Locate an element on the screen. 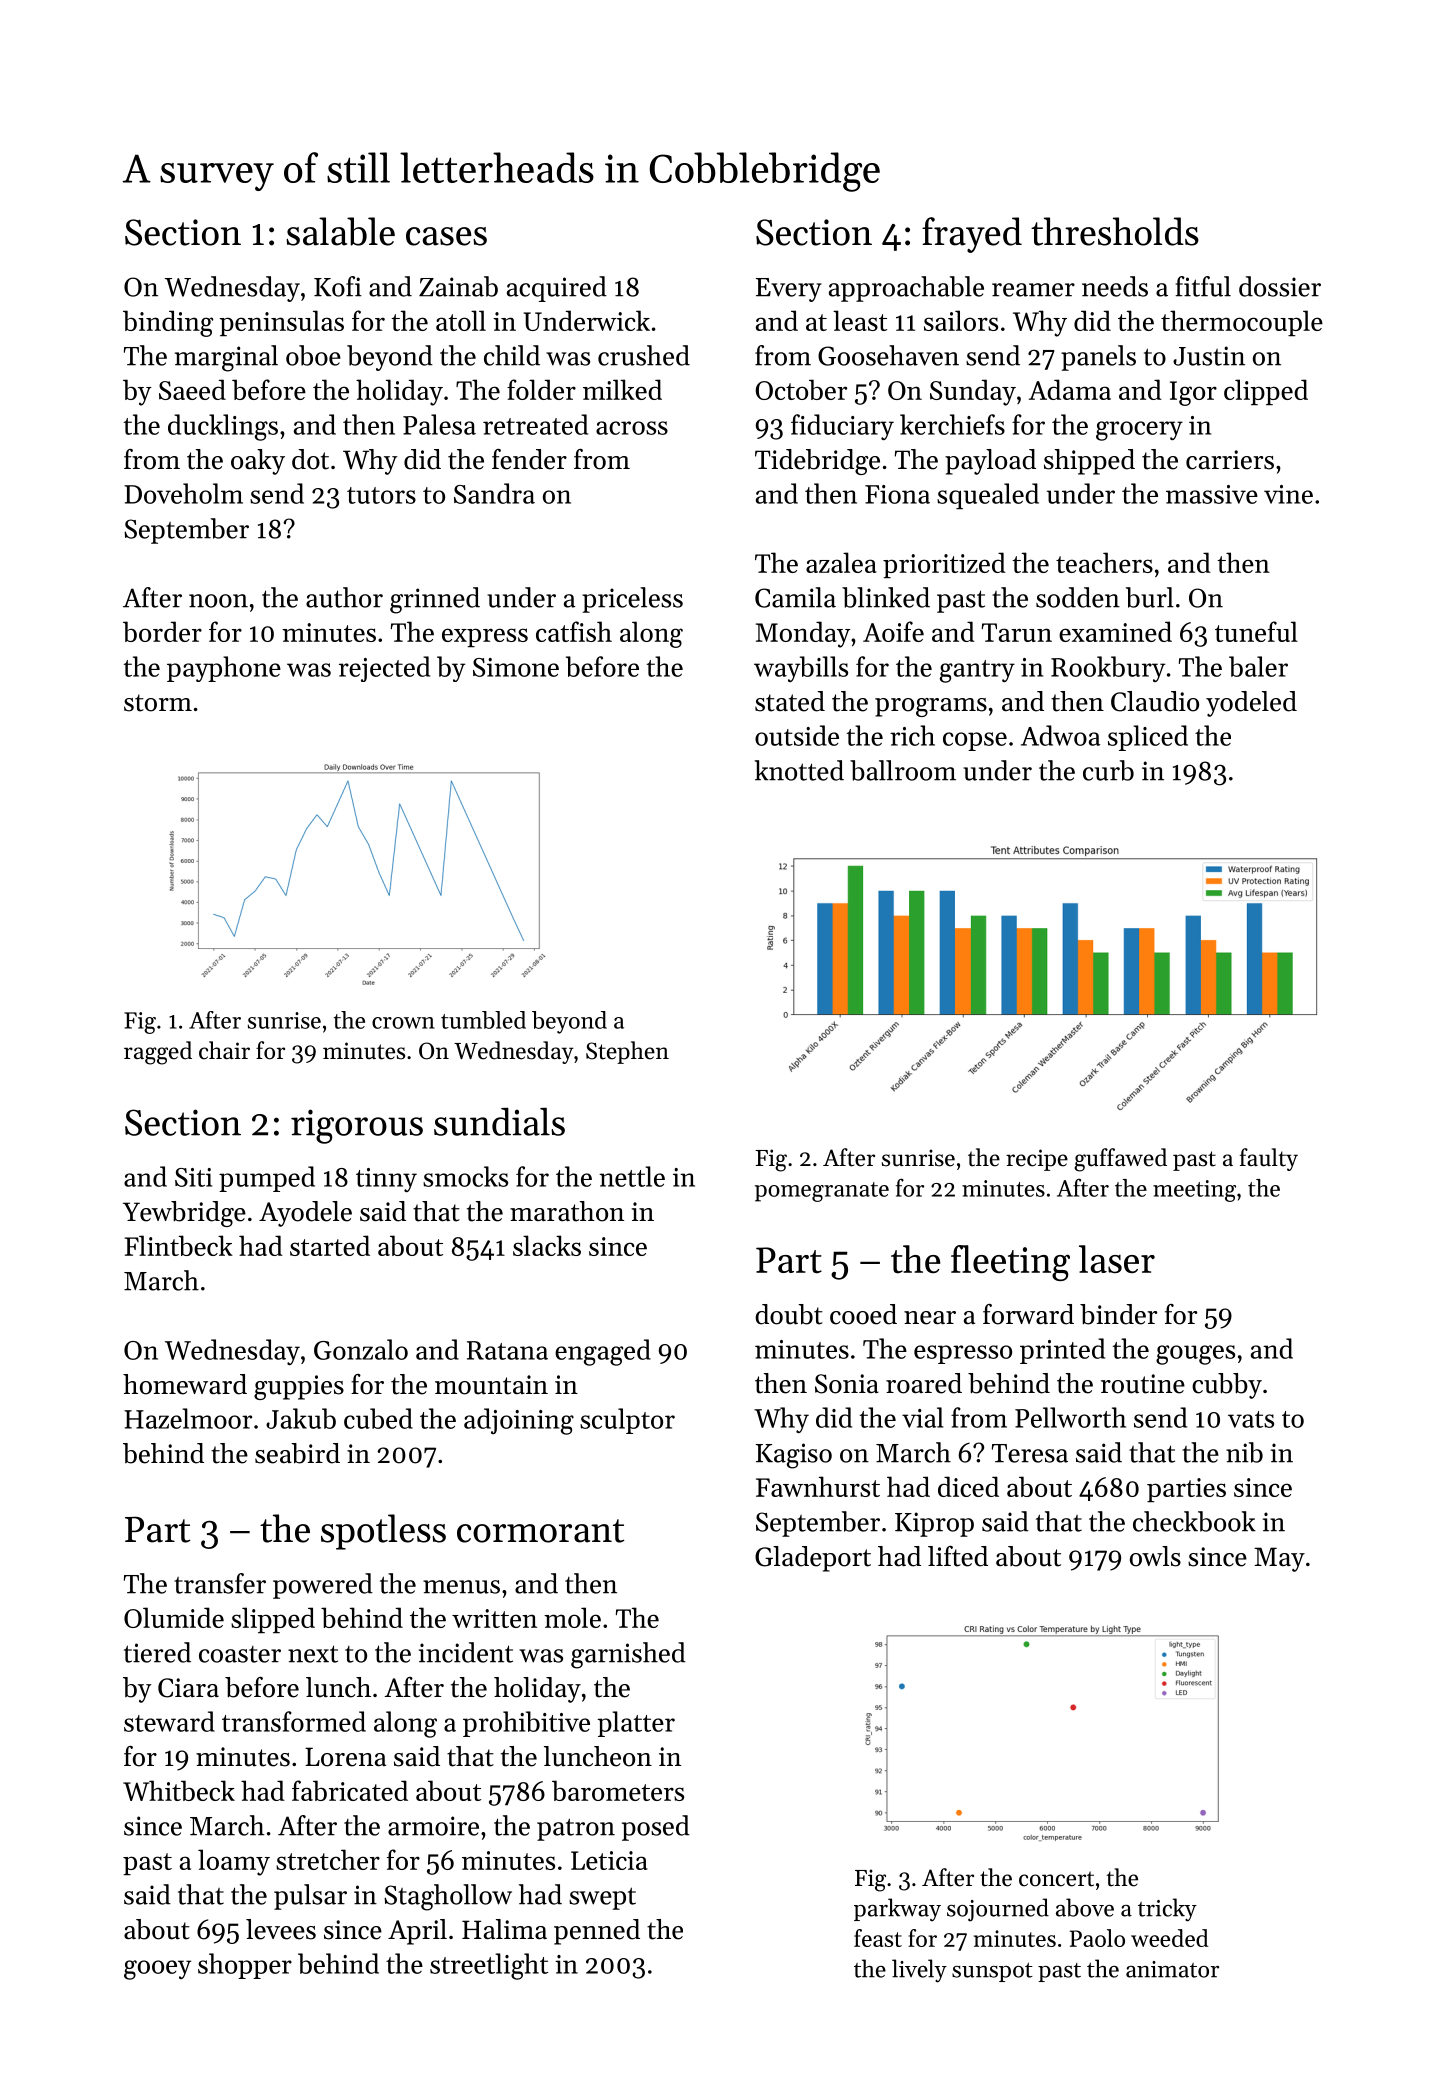 The width and height of the screenshot is (1450, 2100). Every is located at coordinates (789, 290).
